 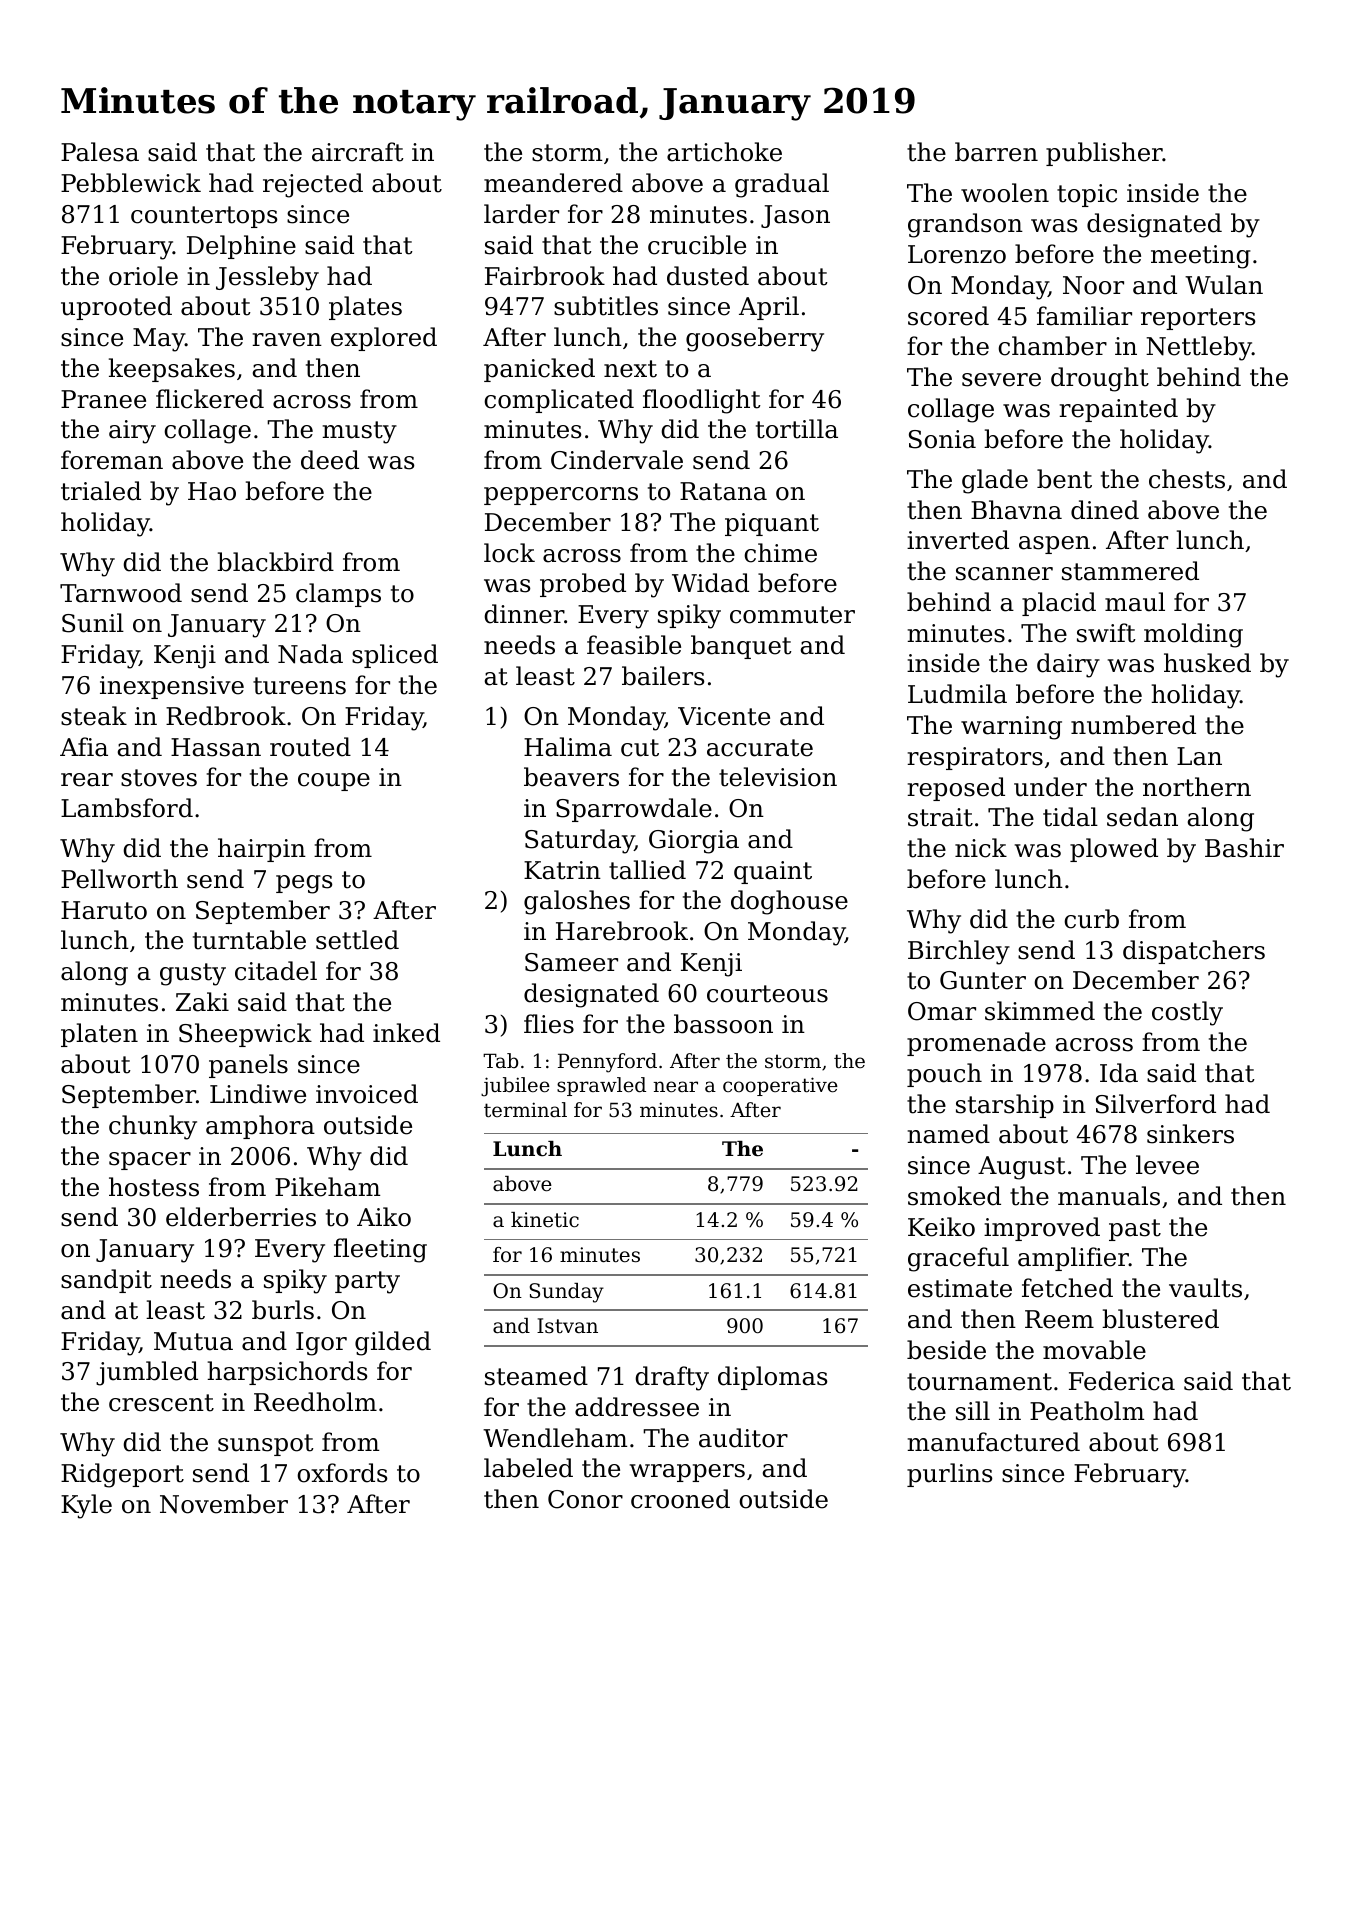 I want to click on coupe, so click(x=334, y=782).
